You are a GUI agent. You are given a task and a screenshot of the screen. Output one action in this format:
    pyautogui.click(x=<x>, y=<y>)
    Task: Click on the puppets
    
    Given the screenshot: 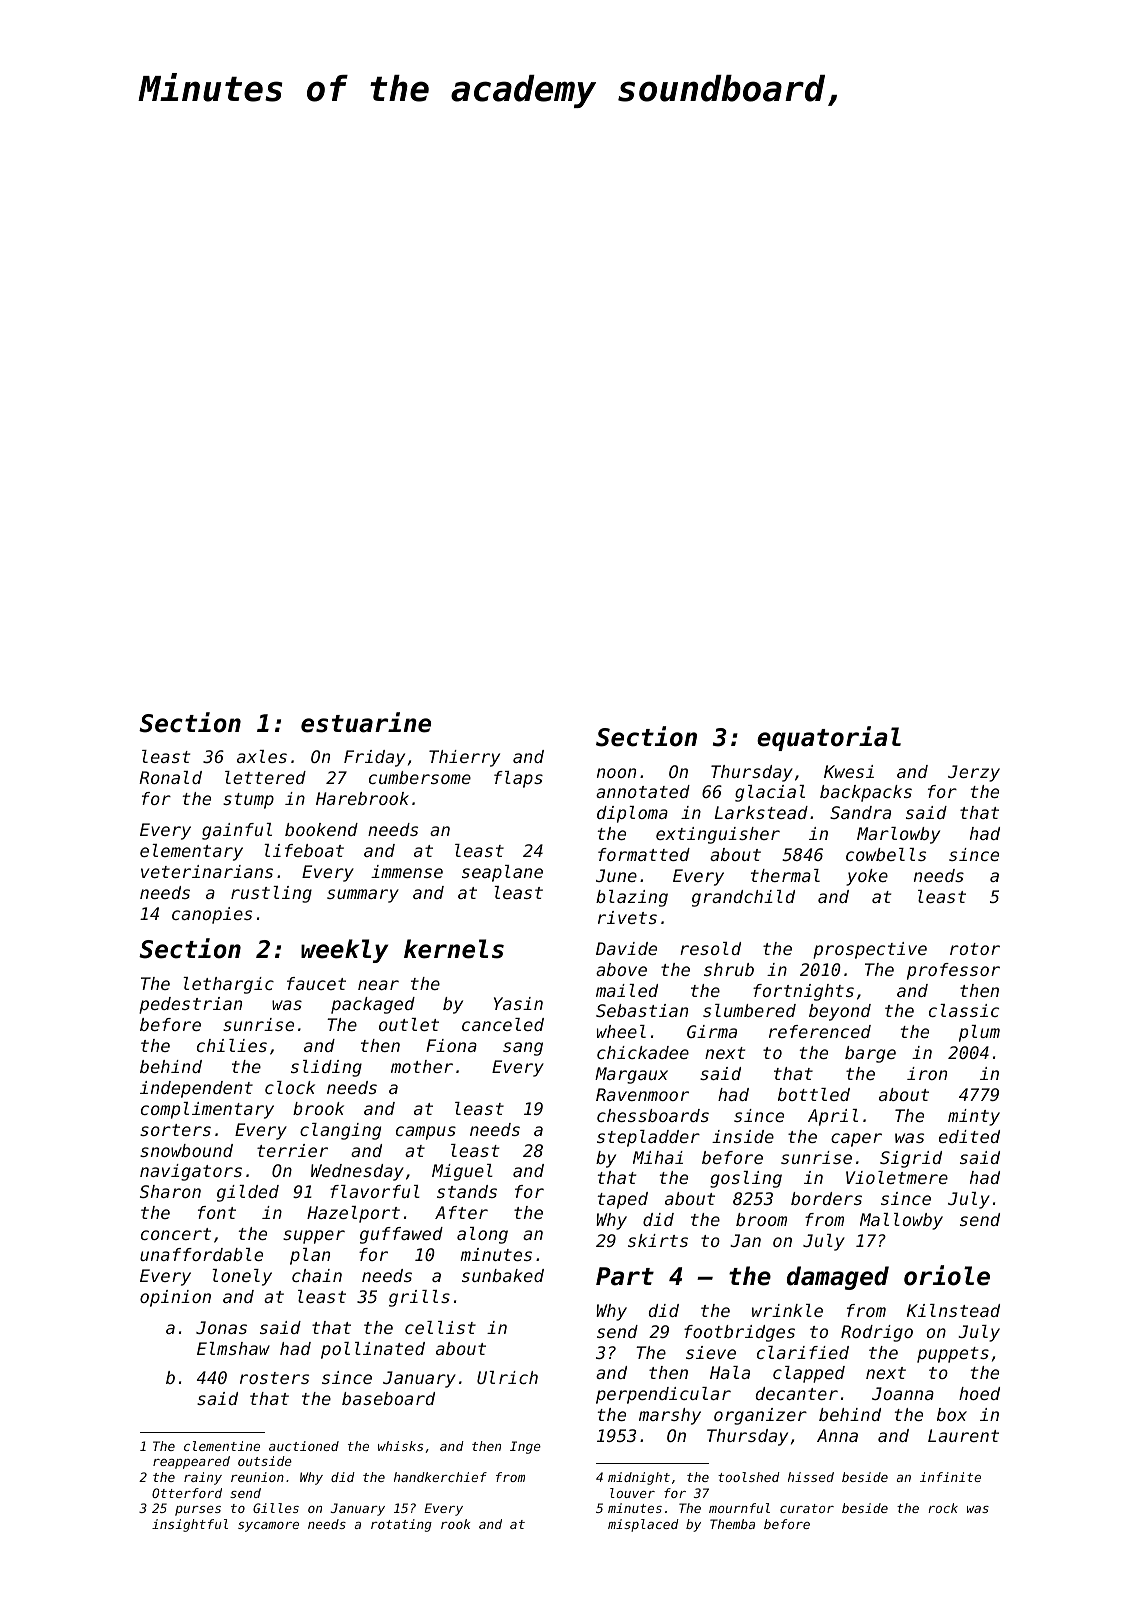 What is the action you would take?
    pyautogui.click(x=953, y=1355)
